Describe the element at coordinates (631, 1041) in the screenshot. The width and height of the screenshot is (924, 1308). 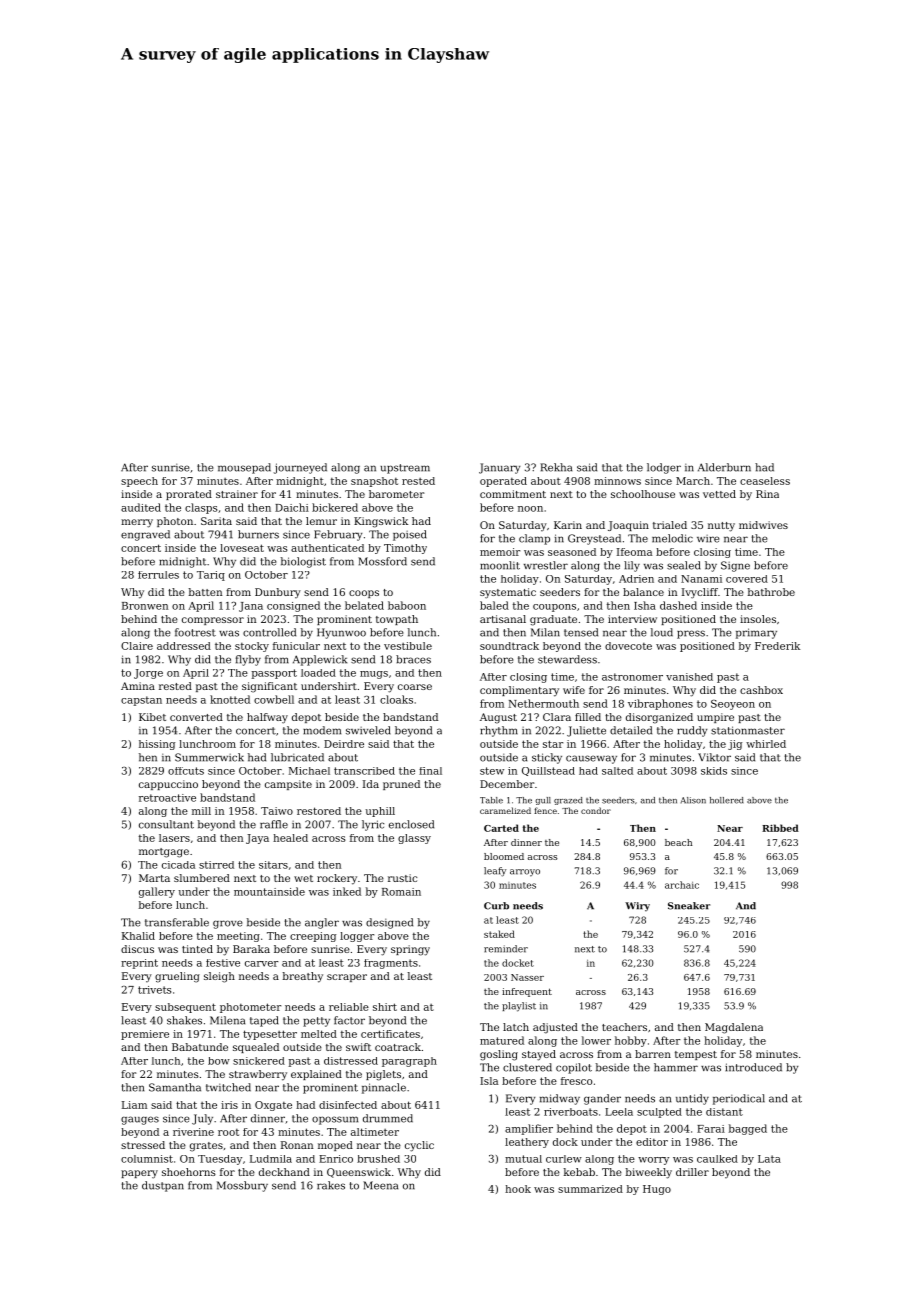
I see `hobby` at that location.
